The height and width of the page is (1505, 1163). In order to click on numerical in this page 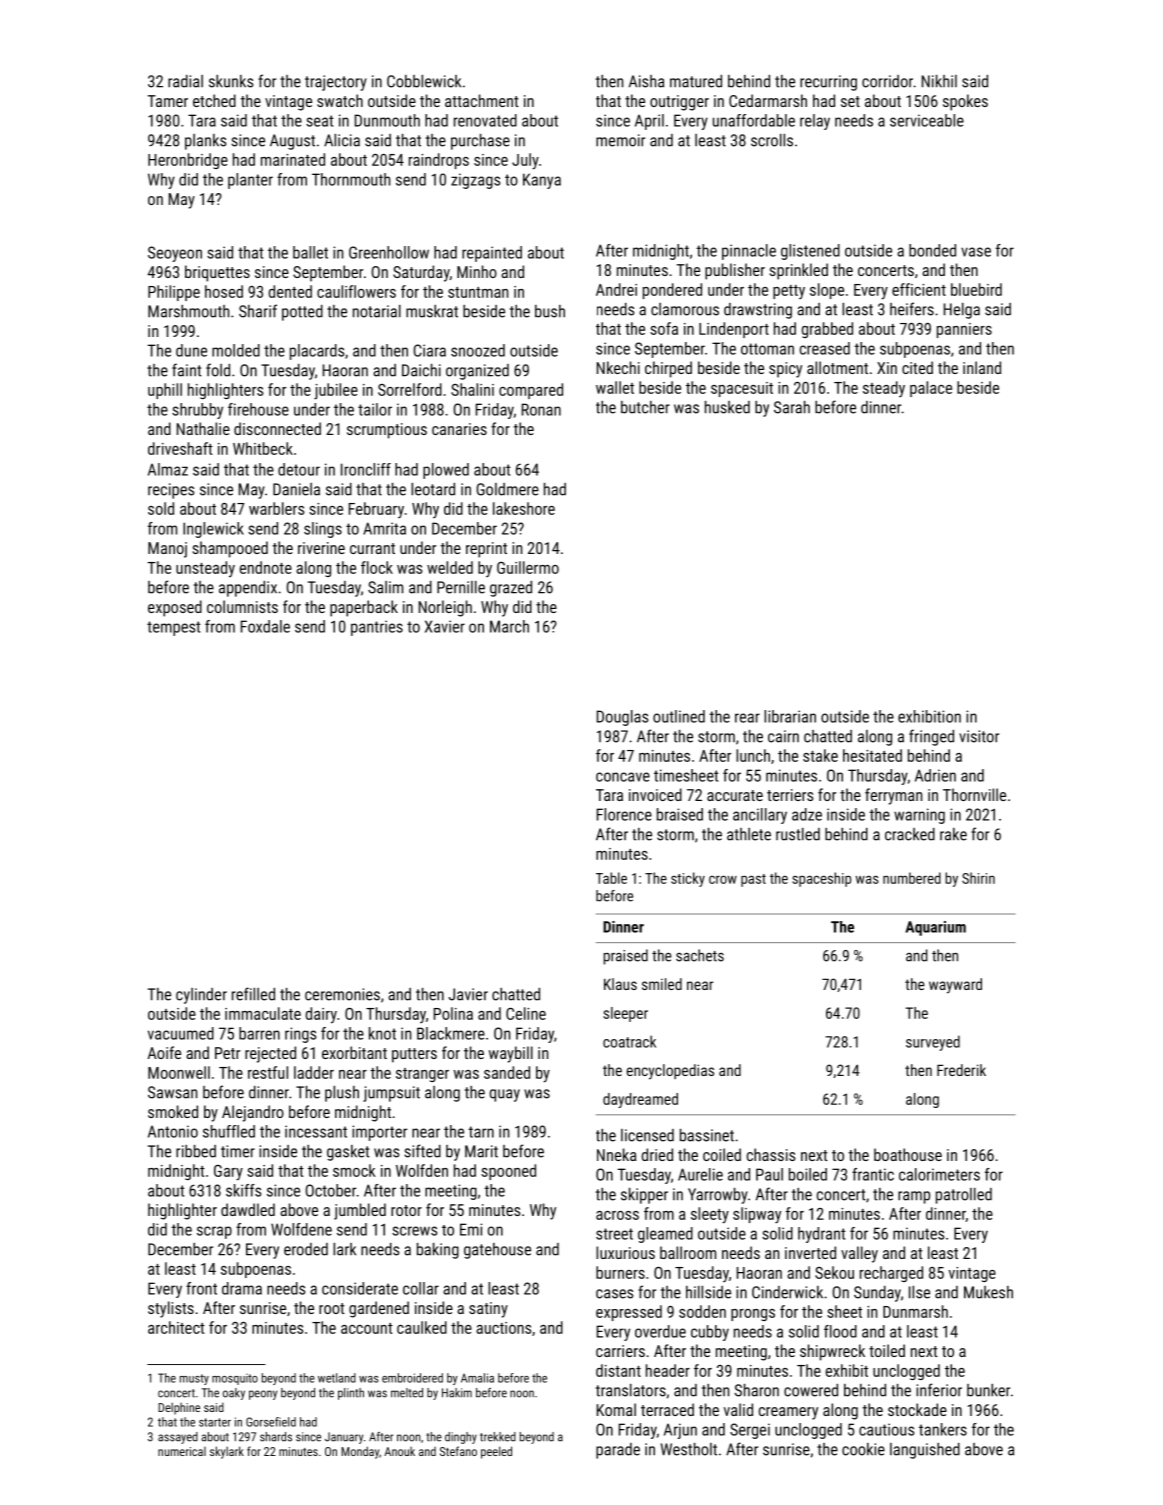, I will do `click(182, 1451)`.
